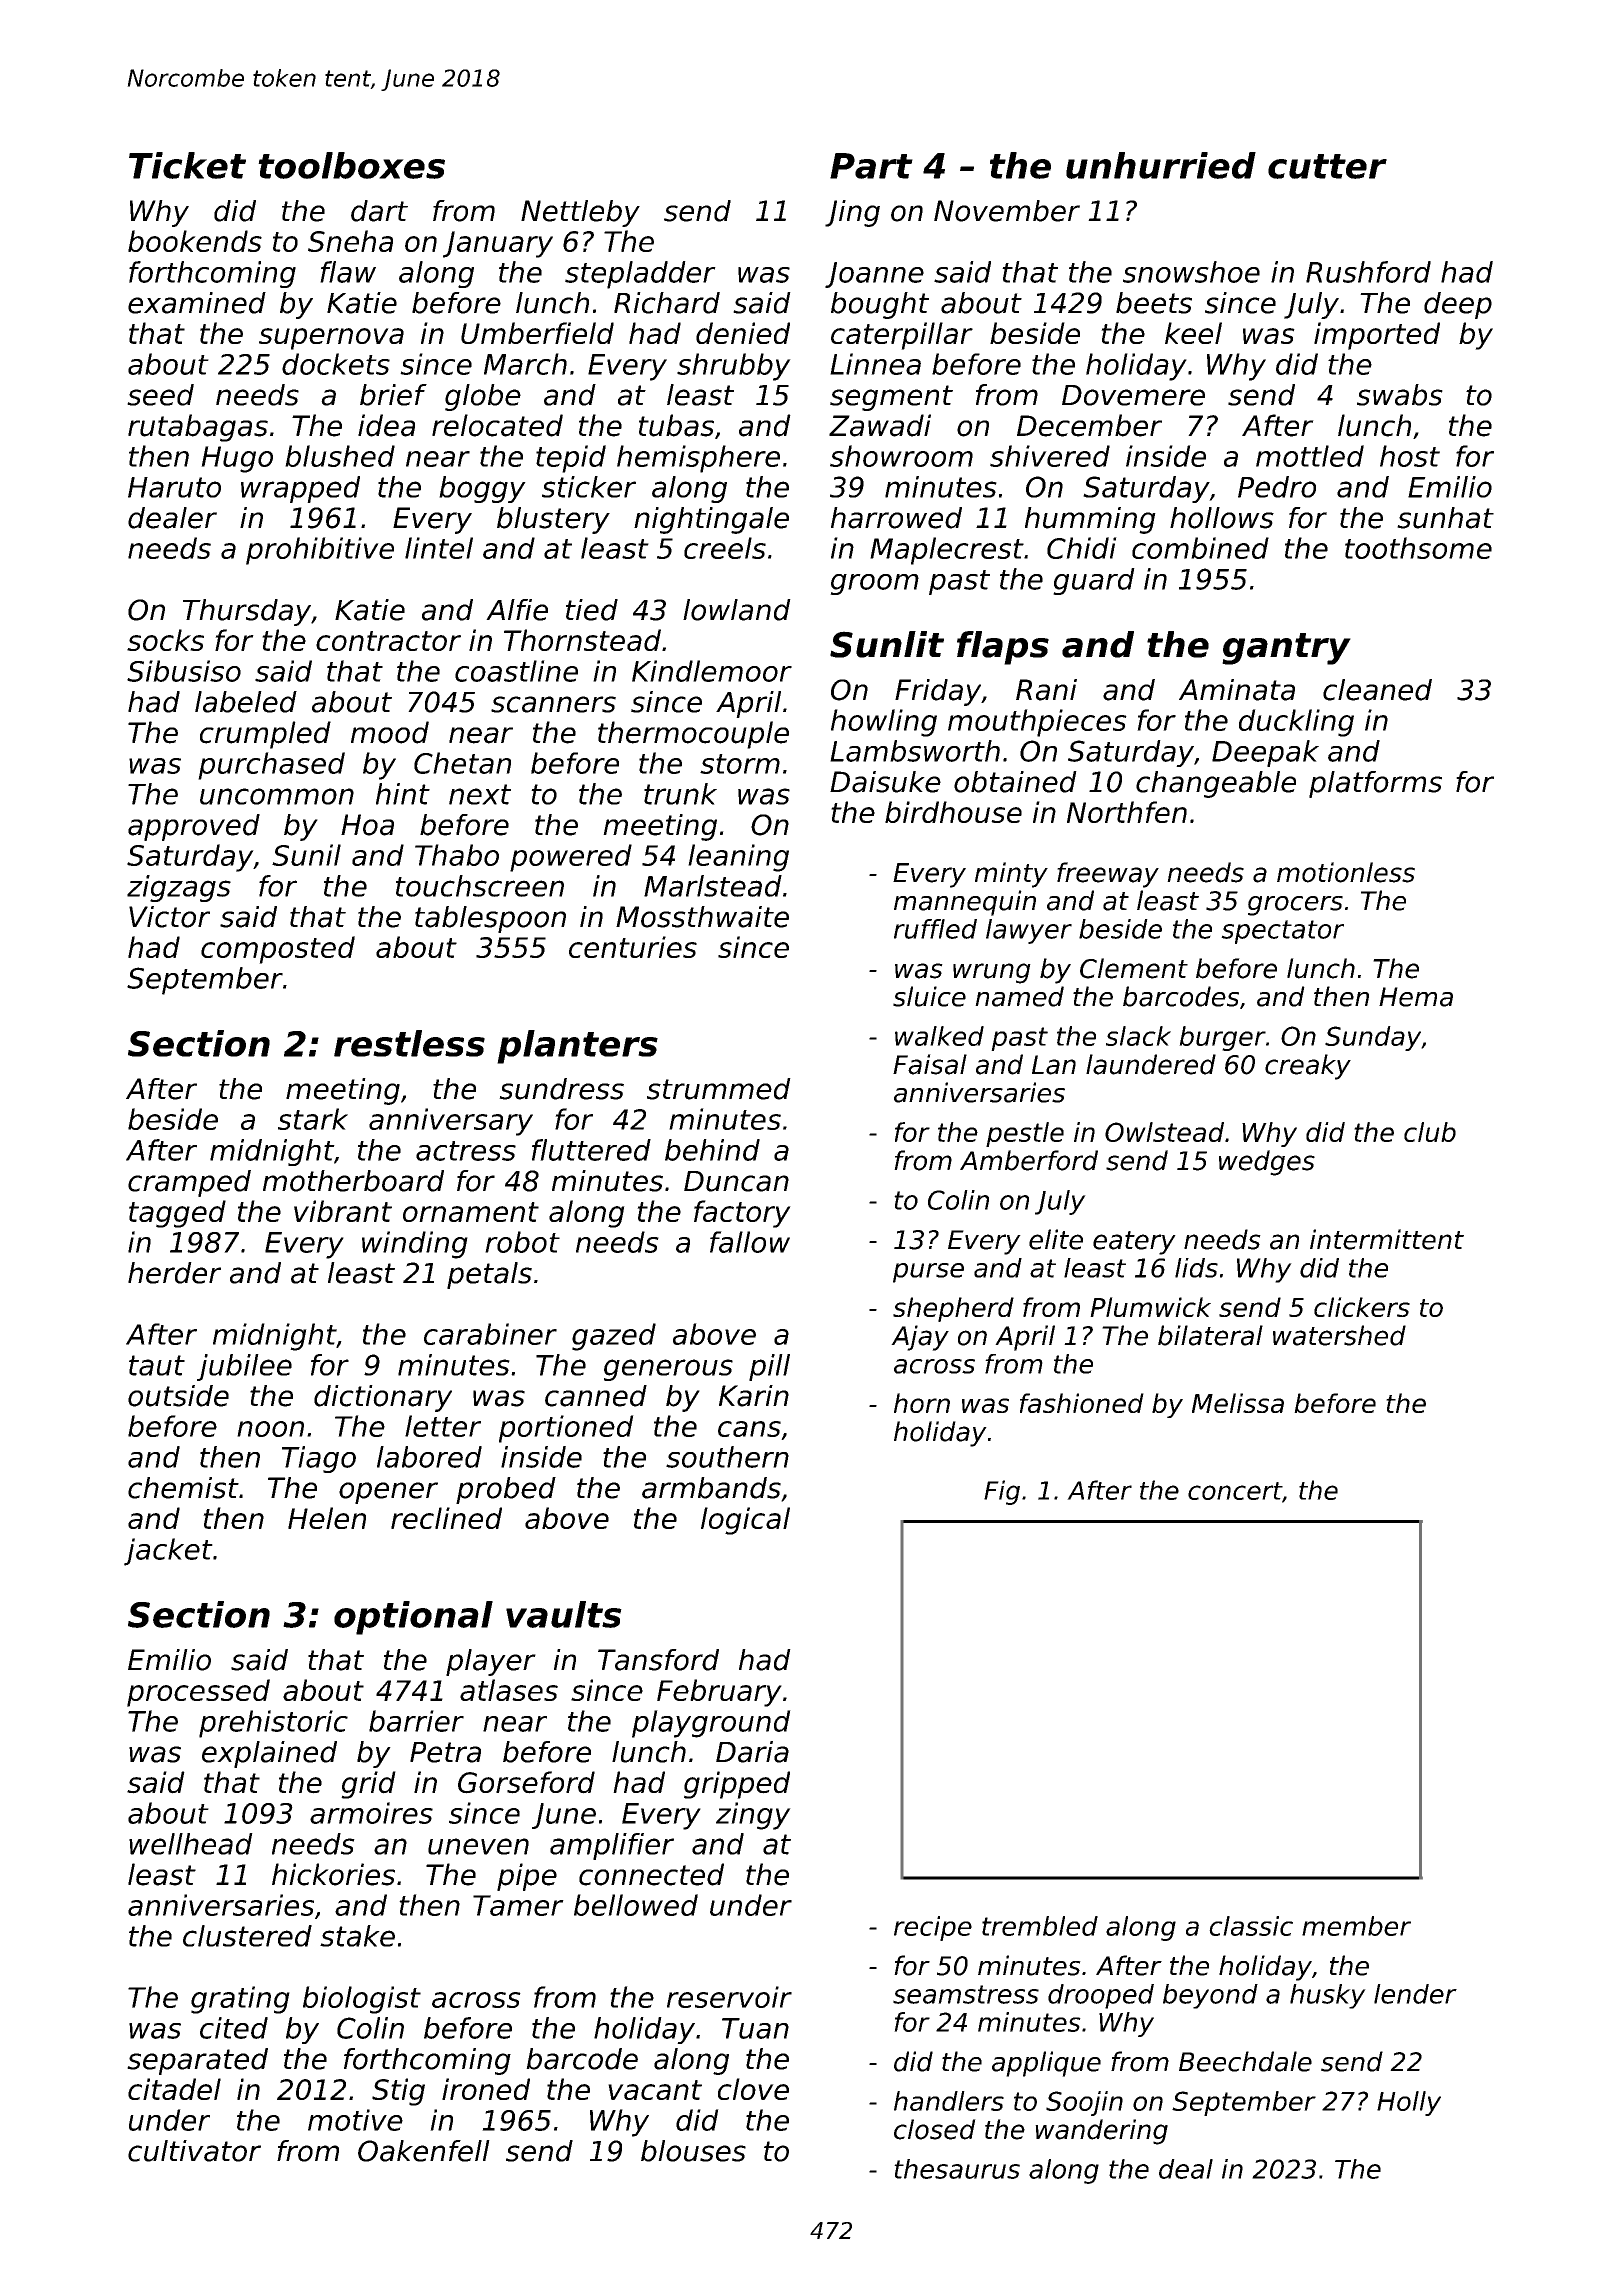 The height and width of the image is (2292, 1620). What do you see at coordinates (875, 364) in the image?
I see `Linnea` at bounding box center [875, 364].
